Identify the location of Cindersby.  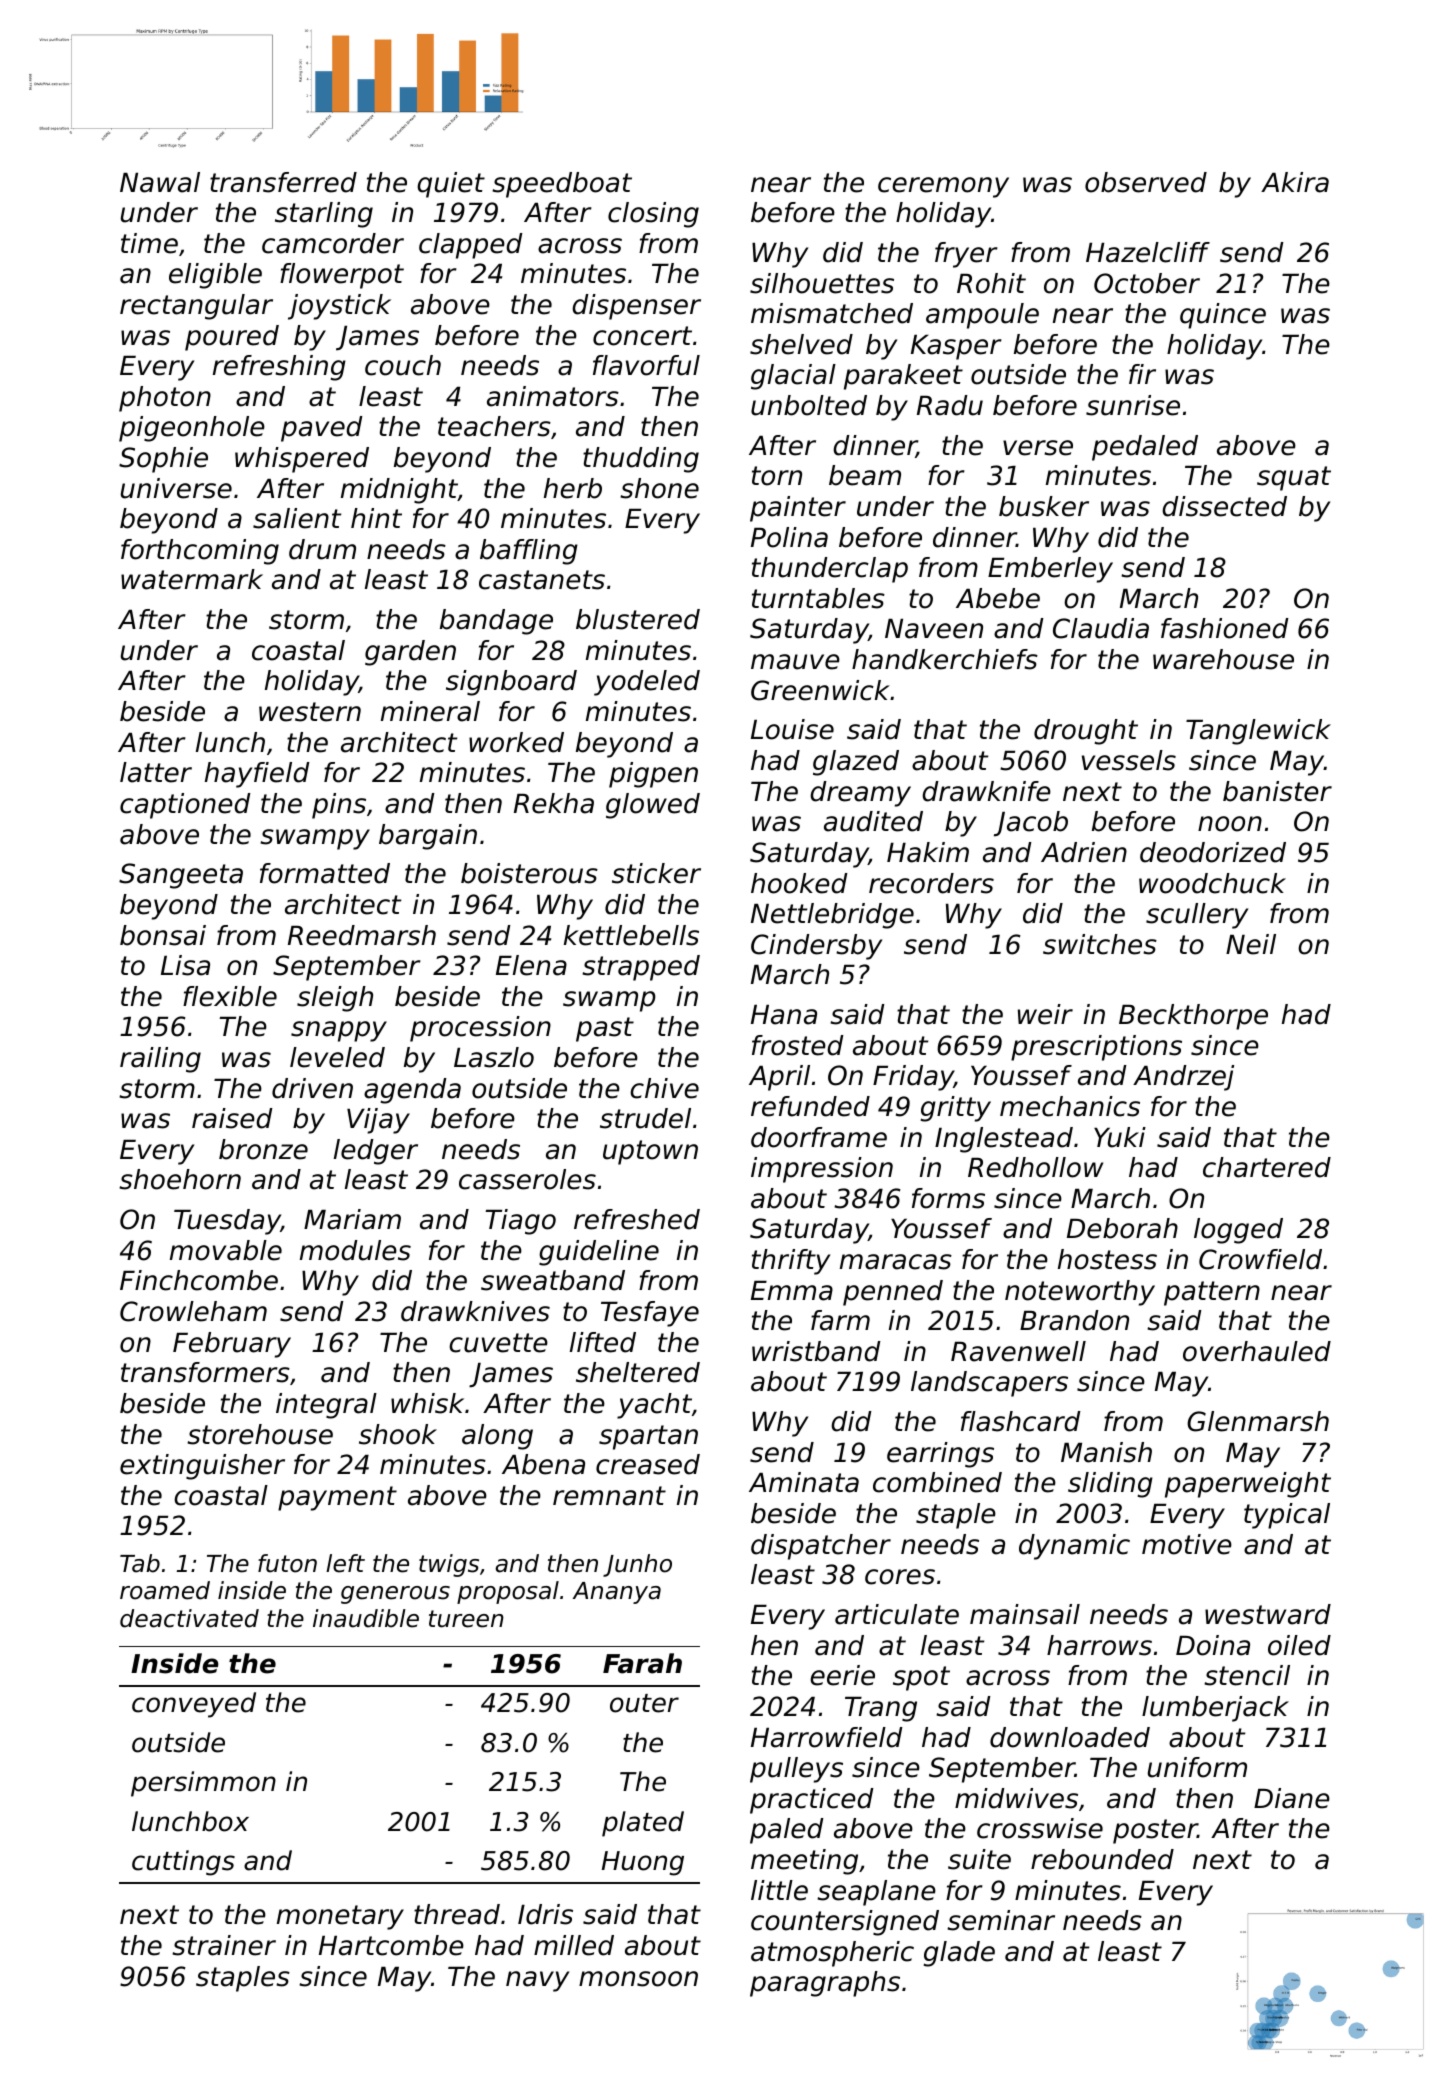
(816, 947).
